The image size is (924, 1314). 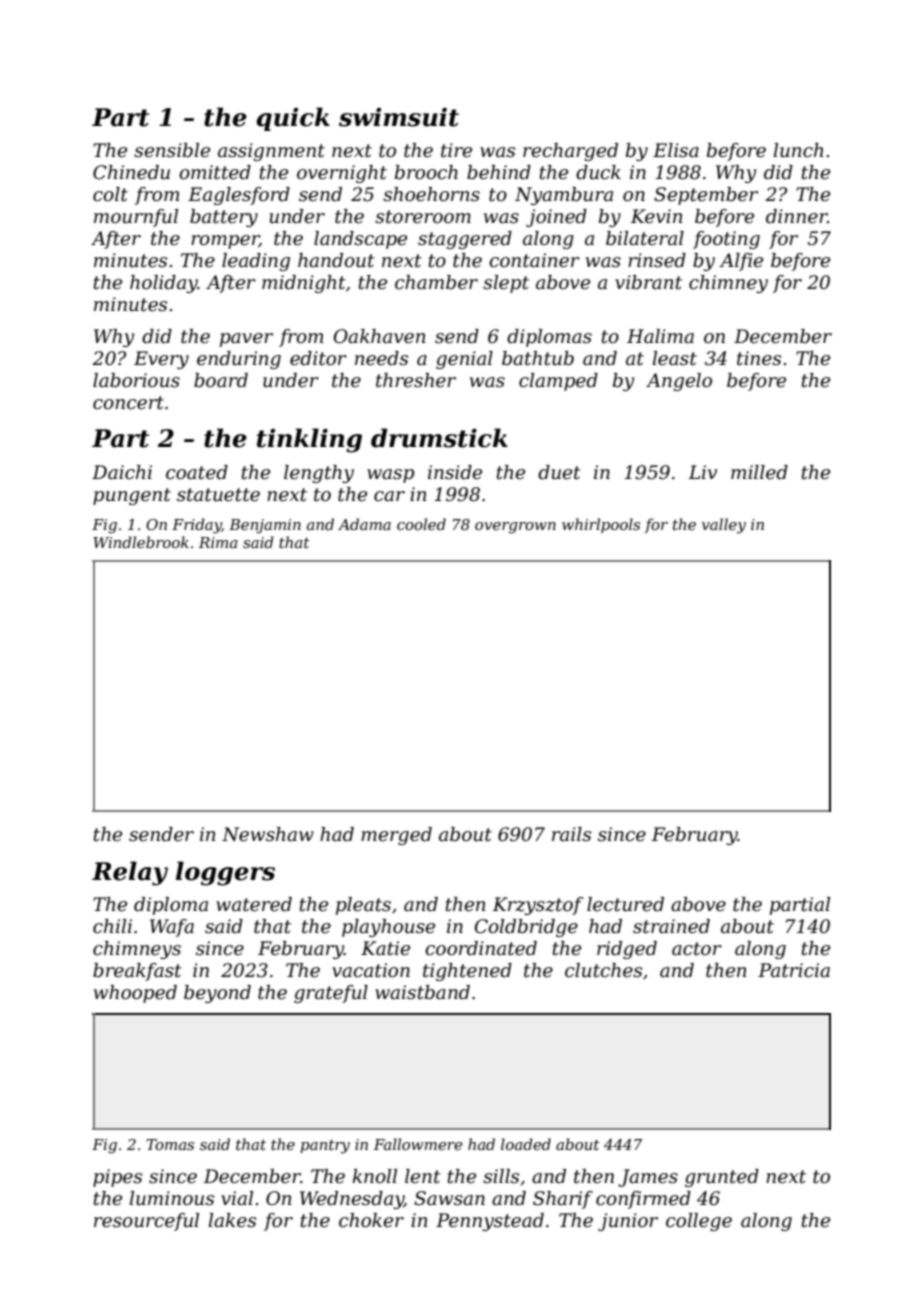 What do you see at coordinates (117, 1178) in the screenshot?
I see `pipes` at bounding box center [117, 1178].
